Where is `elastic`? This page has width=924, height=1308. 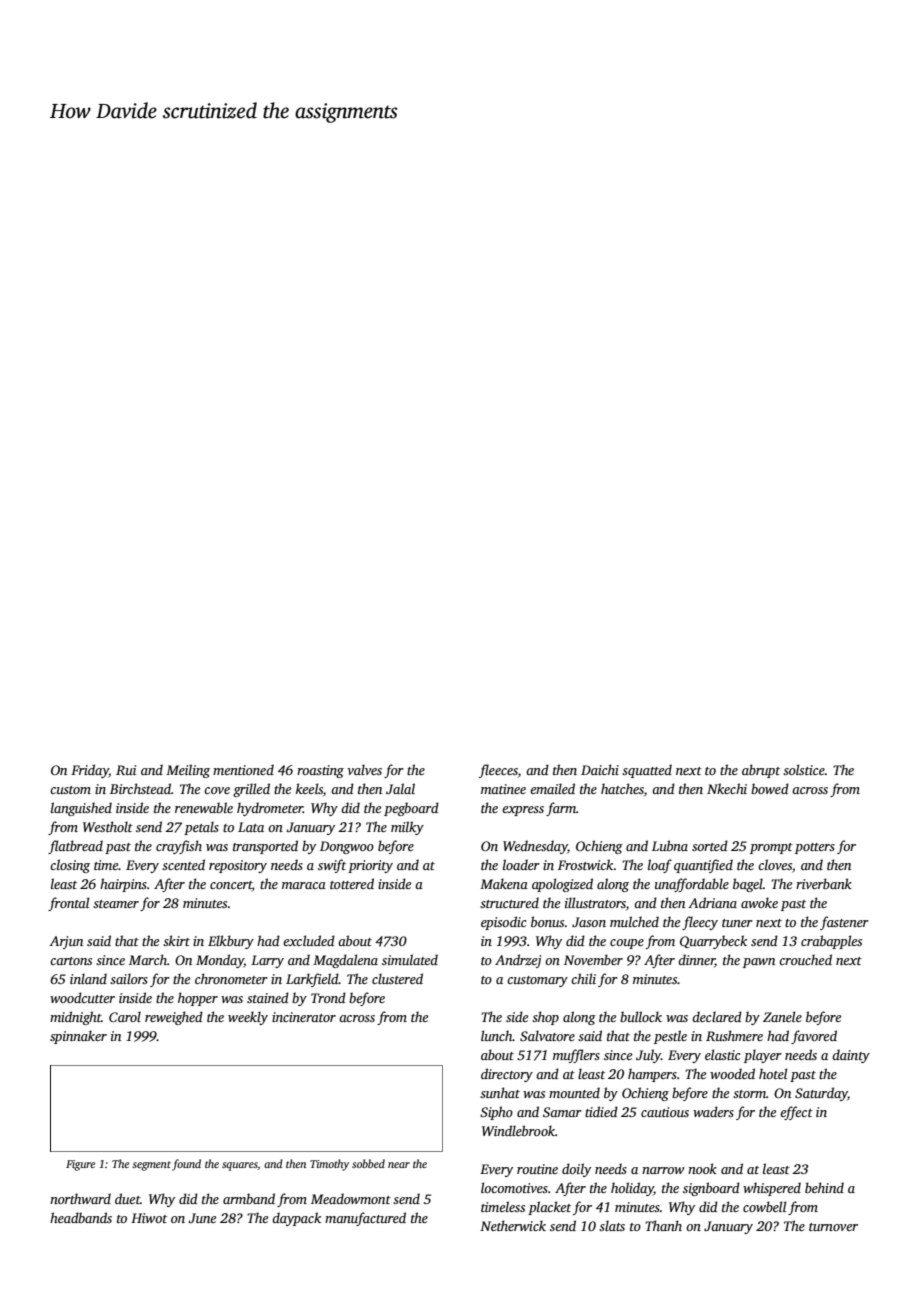
elastic is located at coordinates (722, 1054).
